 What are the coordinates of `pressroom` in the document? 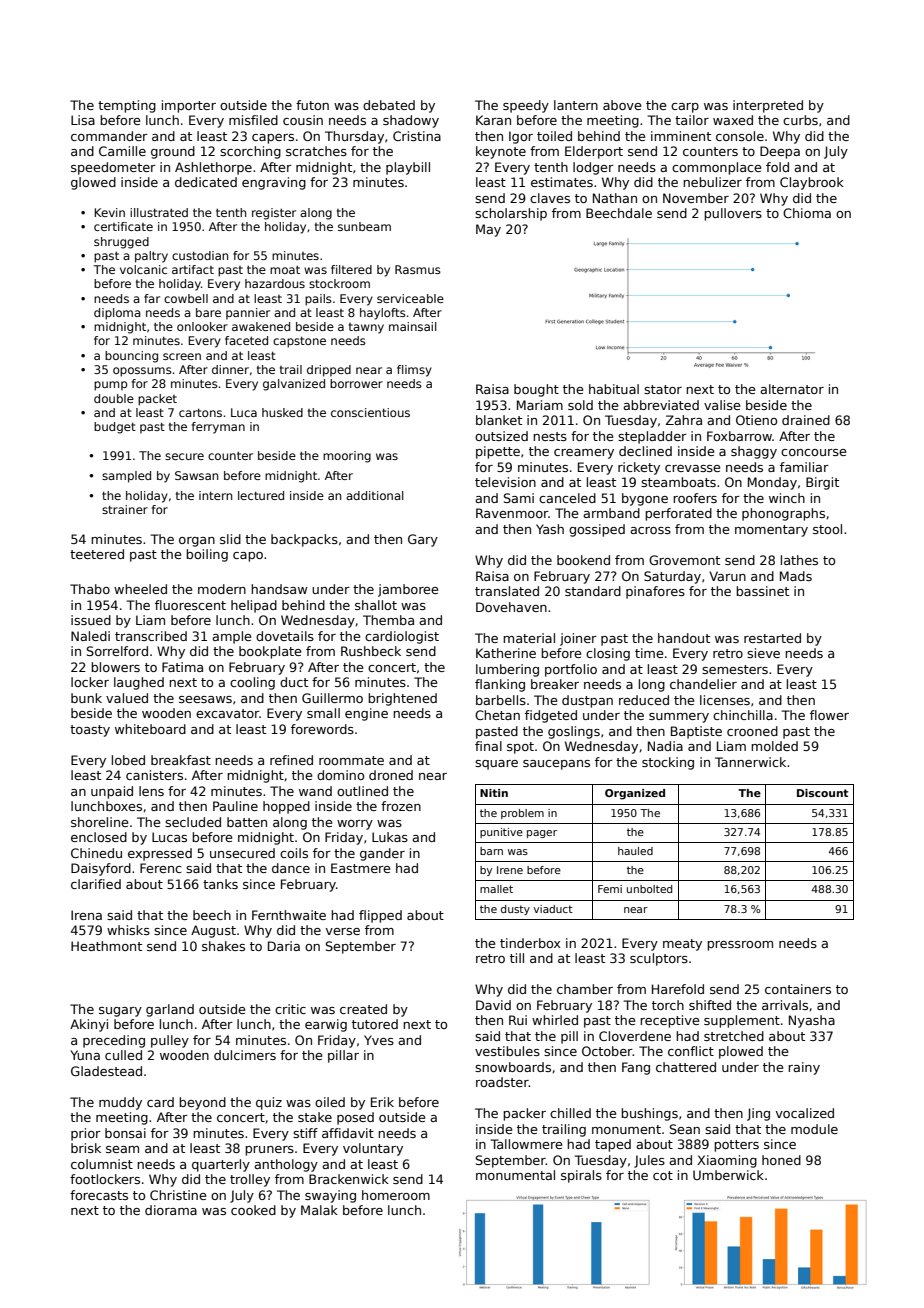 It's located at (740, 946).
